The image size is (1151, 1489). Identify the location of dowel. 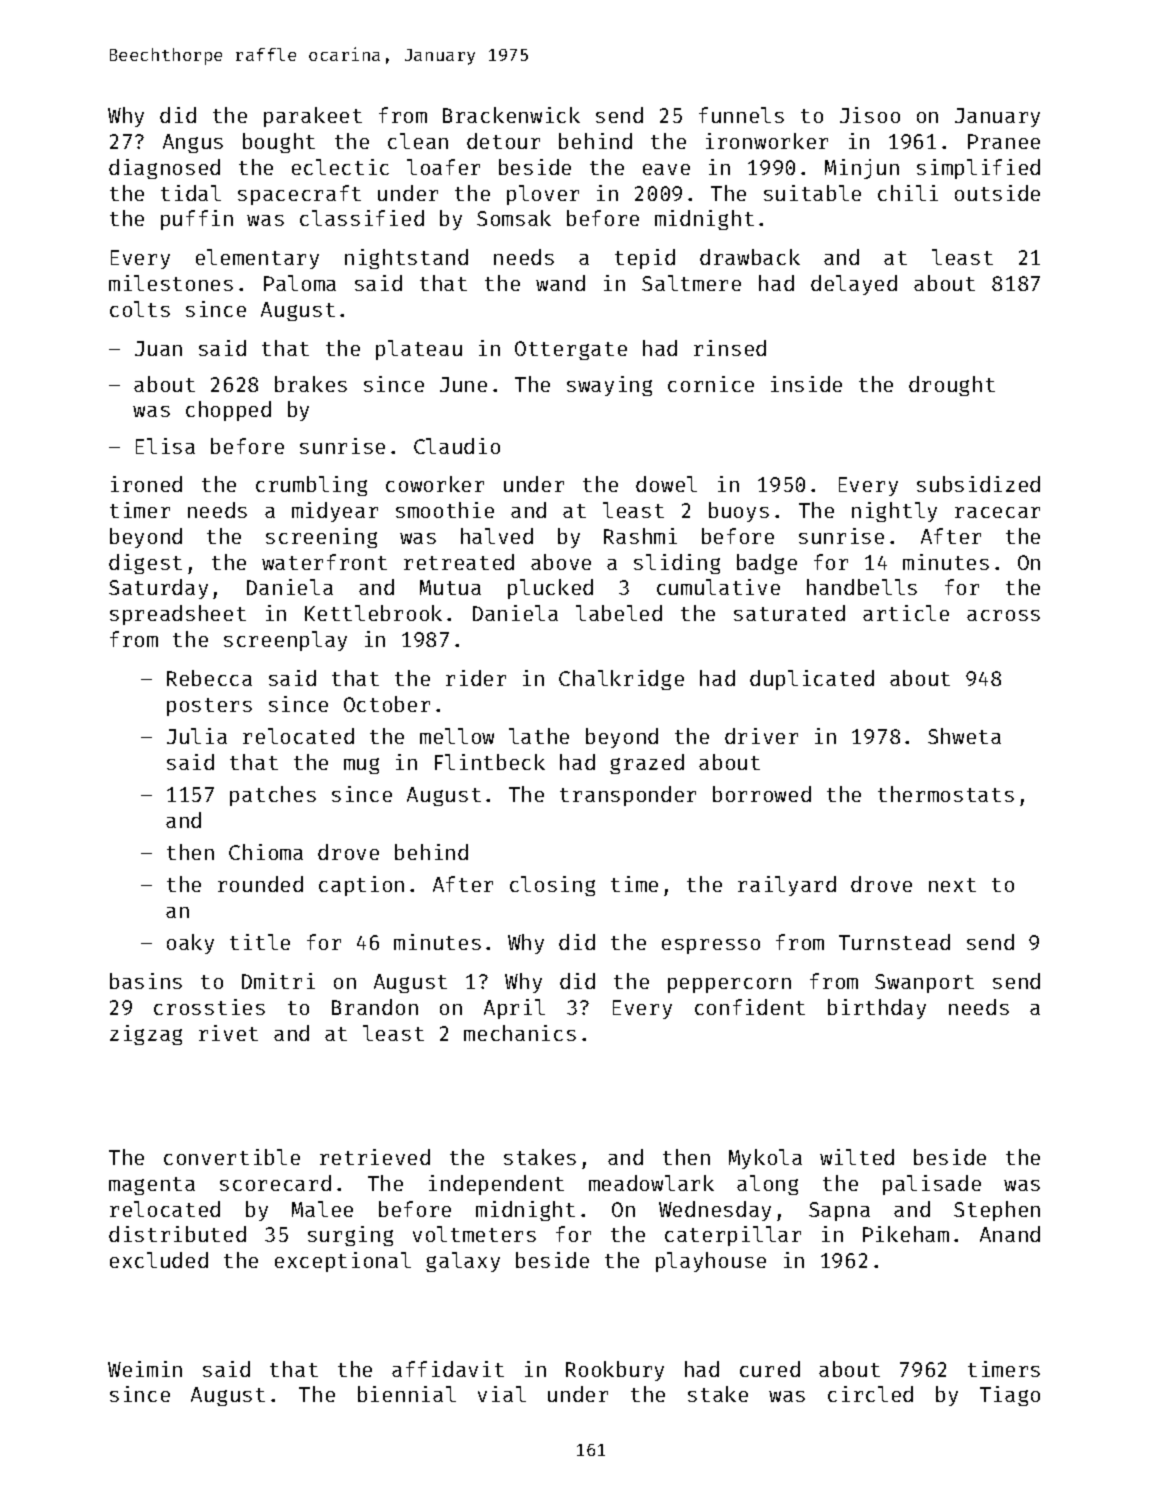
(666, 484).
